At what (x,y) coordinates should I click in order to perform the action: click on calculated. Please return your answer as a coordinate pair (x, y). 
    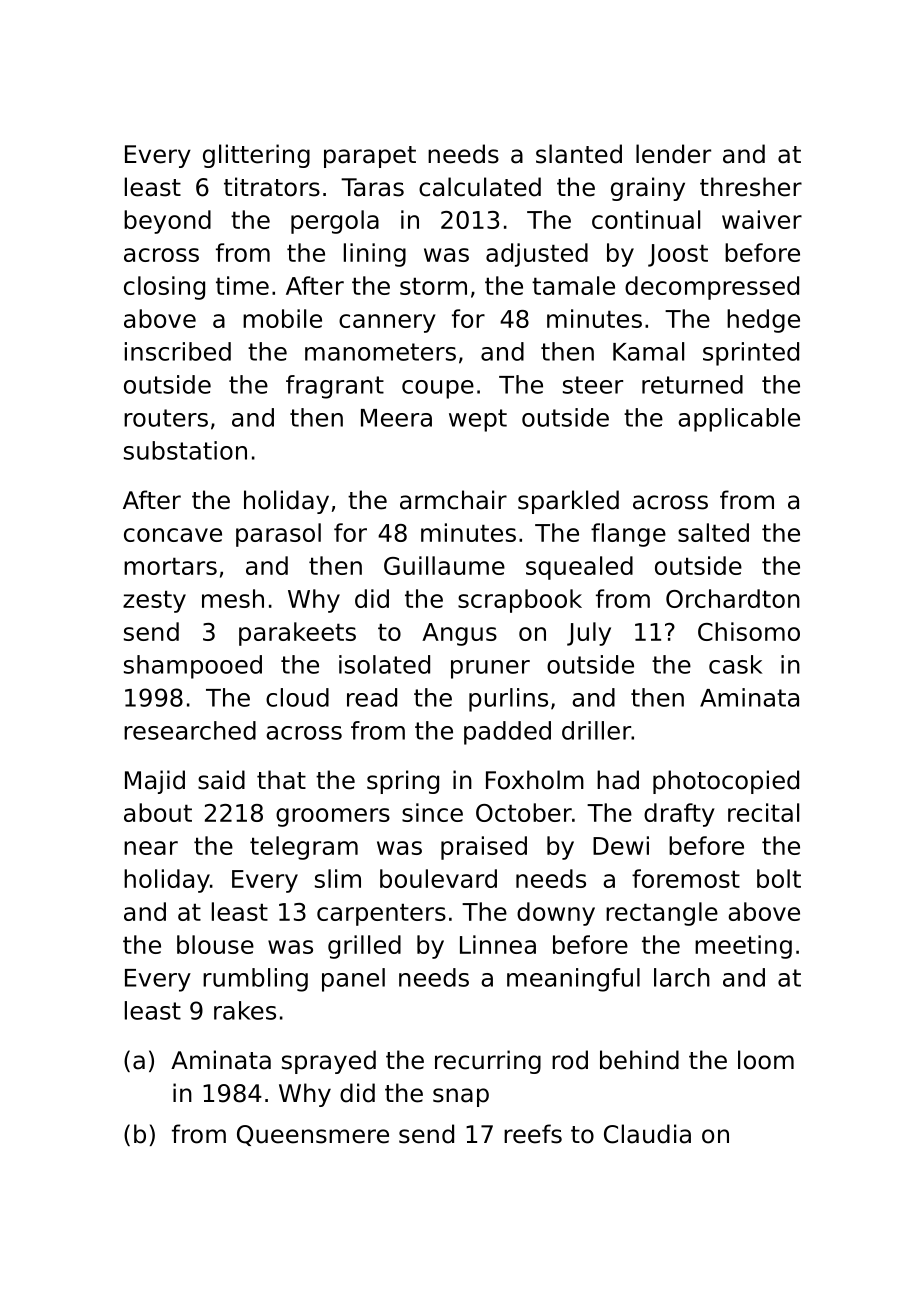
    Looking at the image, I should click on (480, 187).
